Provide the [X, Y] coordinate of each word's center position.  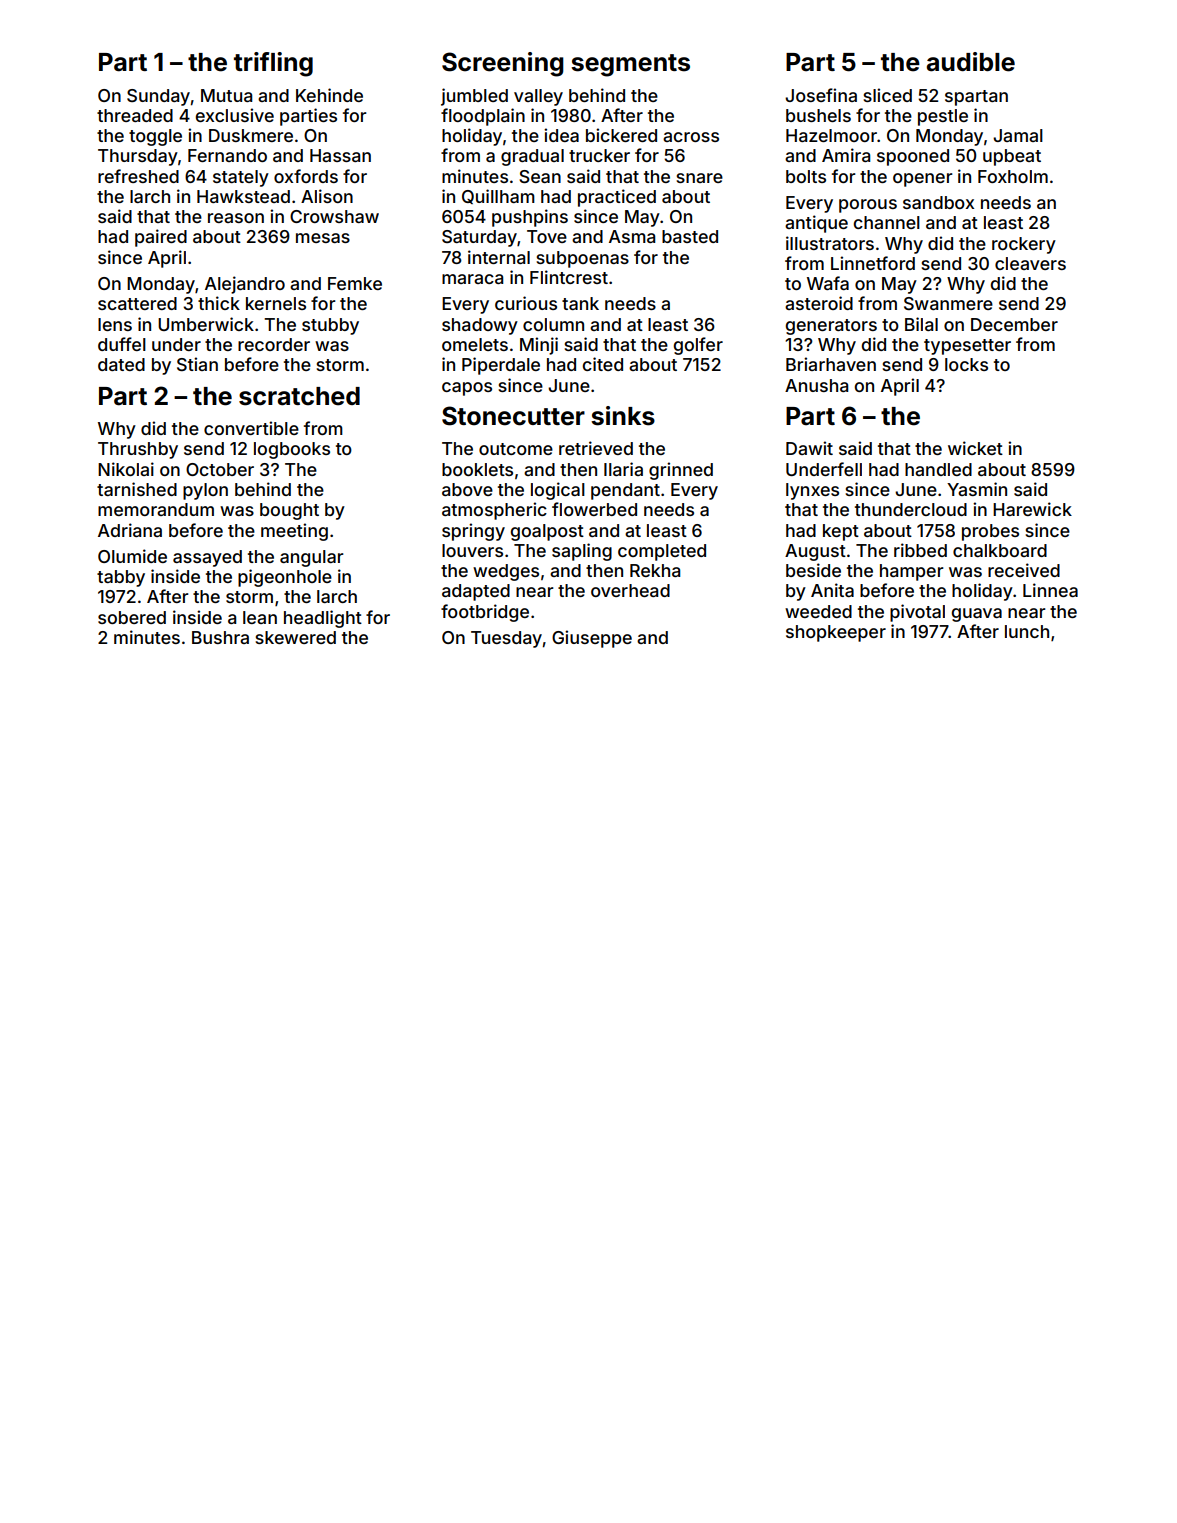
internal [499, 257]
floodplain [483, 117]
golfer [698, 346]
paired [161, 238]
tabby [121, 578]
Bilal [921, 324]
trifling [273, 64]
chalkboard [1000, 550]
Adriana [130, 530]
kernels [276, 303]
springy [473, 532]
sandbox [938, 202]
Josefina [821, 95]
